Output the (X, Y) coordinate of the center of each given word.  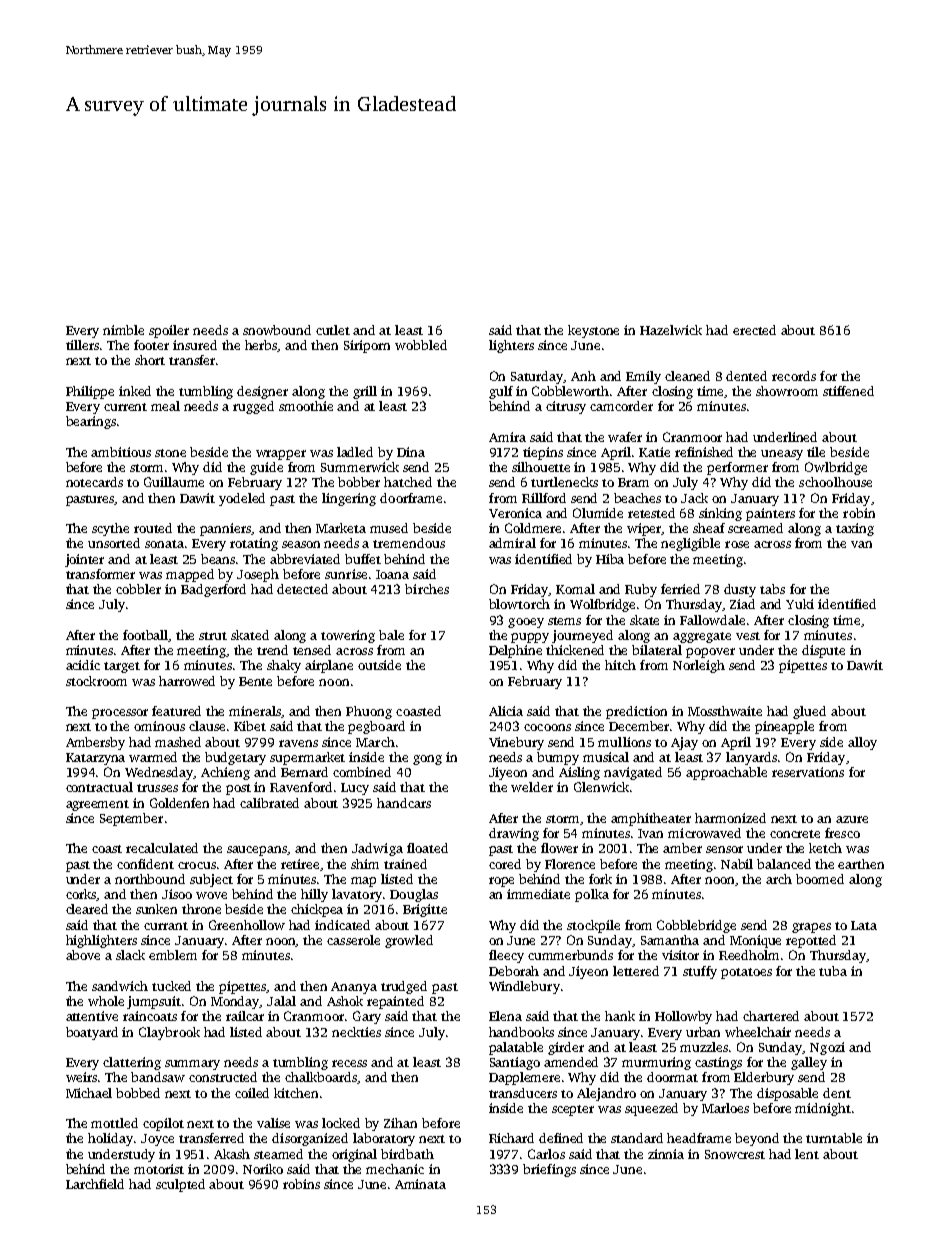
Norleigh (699, 666)
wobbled (421, 345)
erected (754, 330)
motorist (159, 1169)
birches (427, 589)
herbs (261, 346)
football (146, 636)
